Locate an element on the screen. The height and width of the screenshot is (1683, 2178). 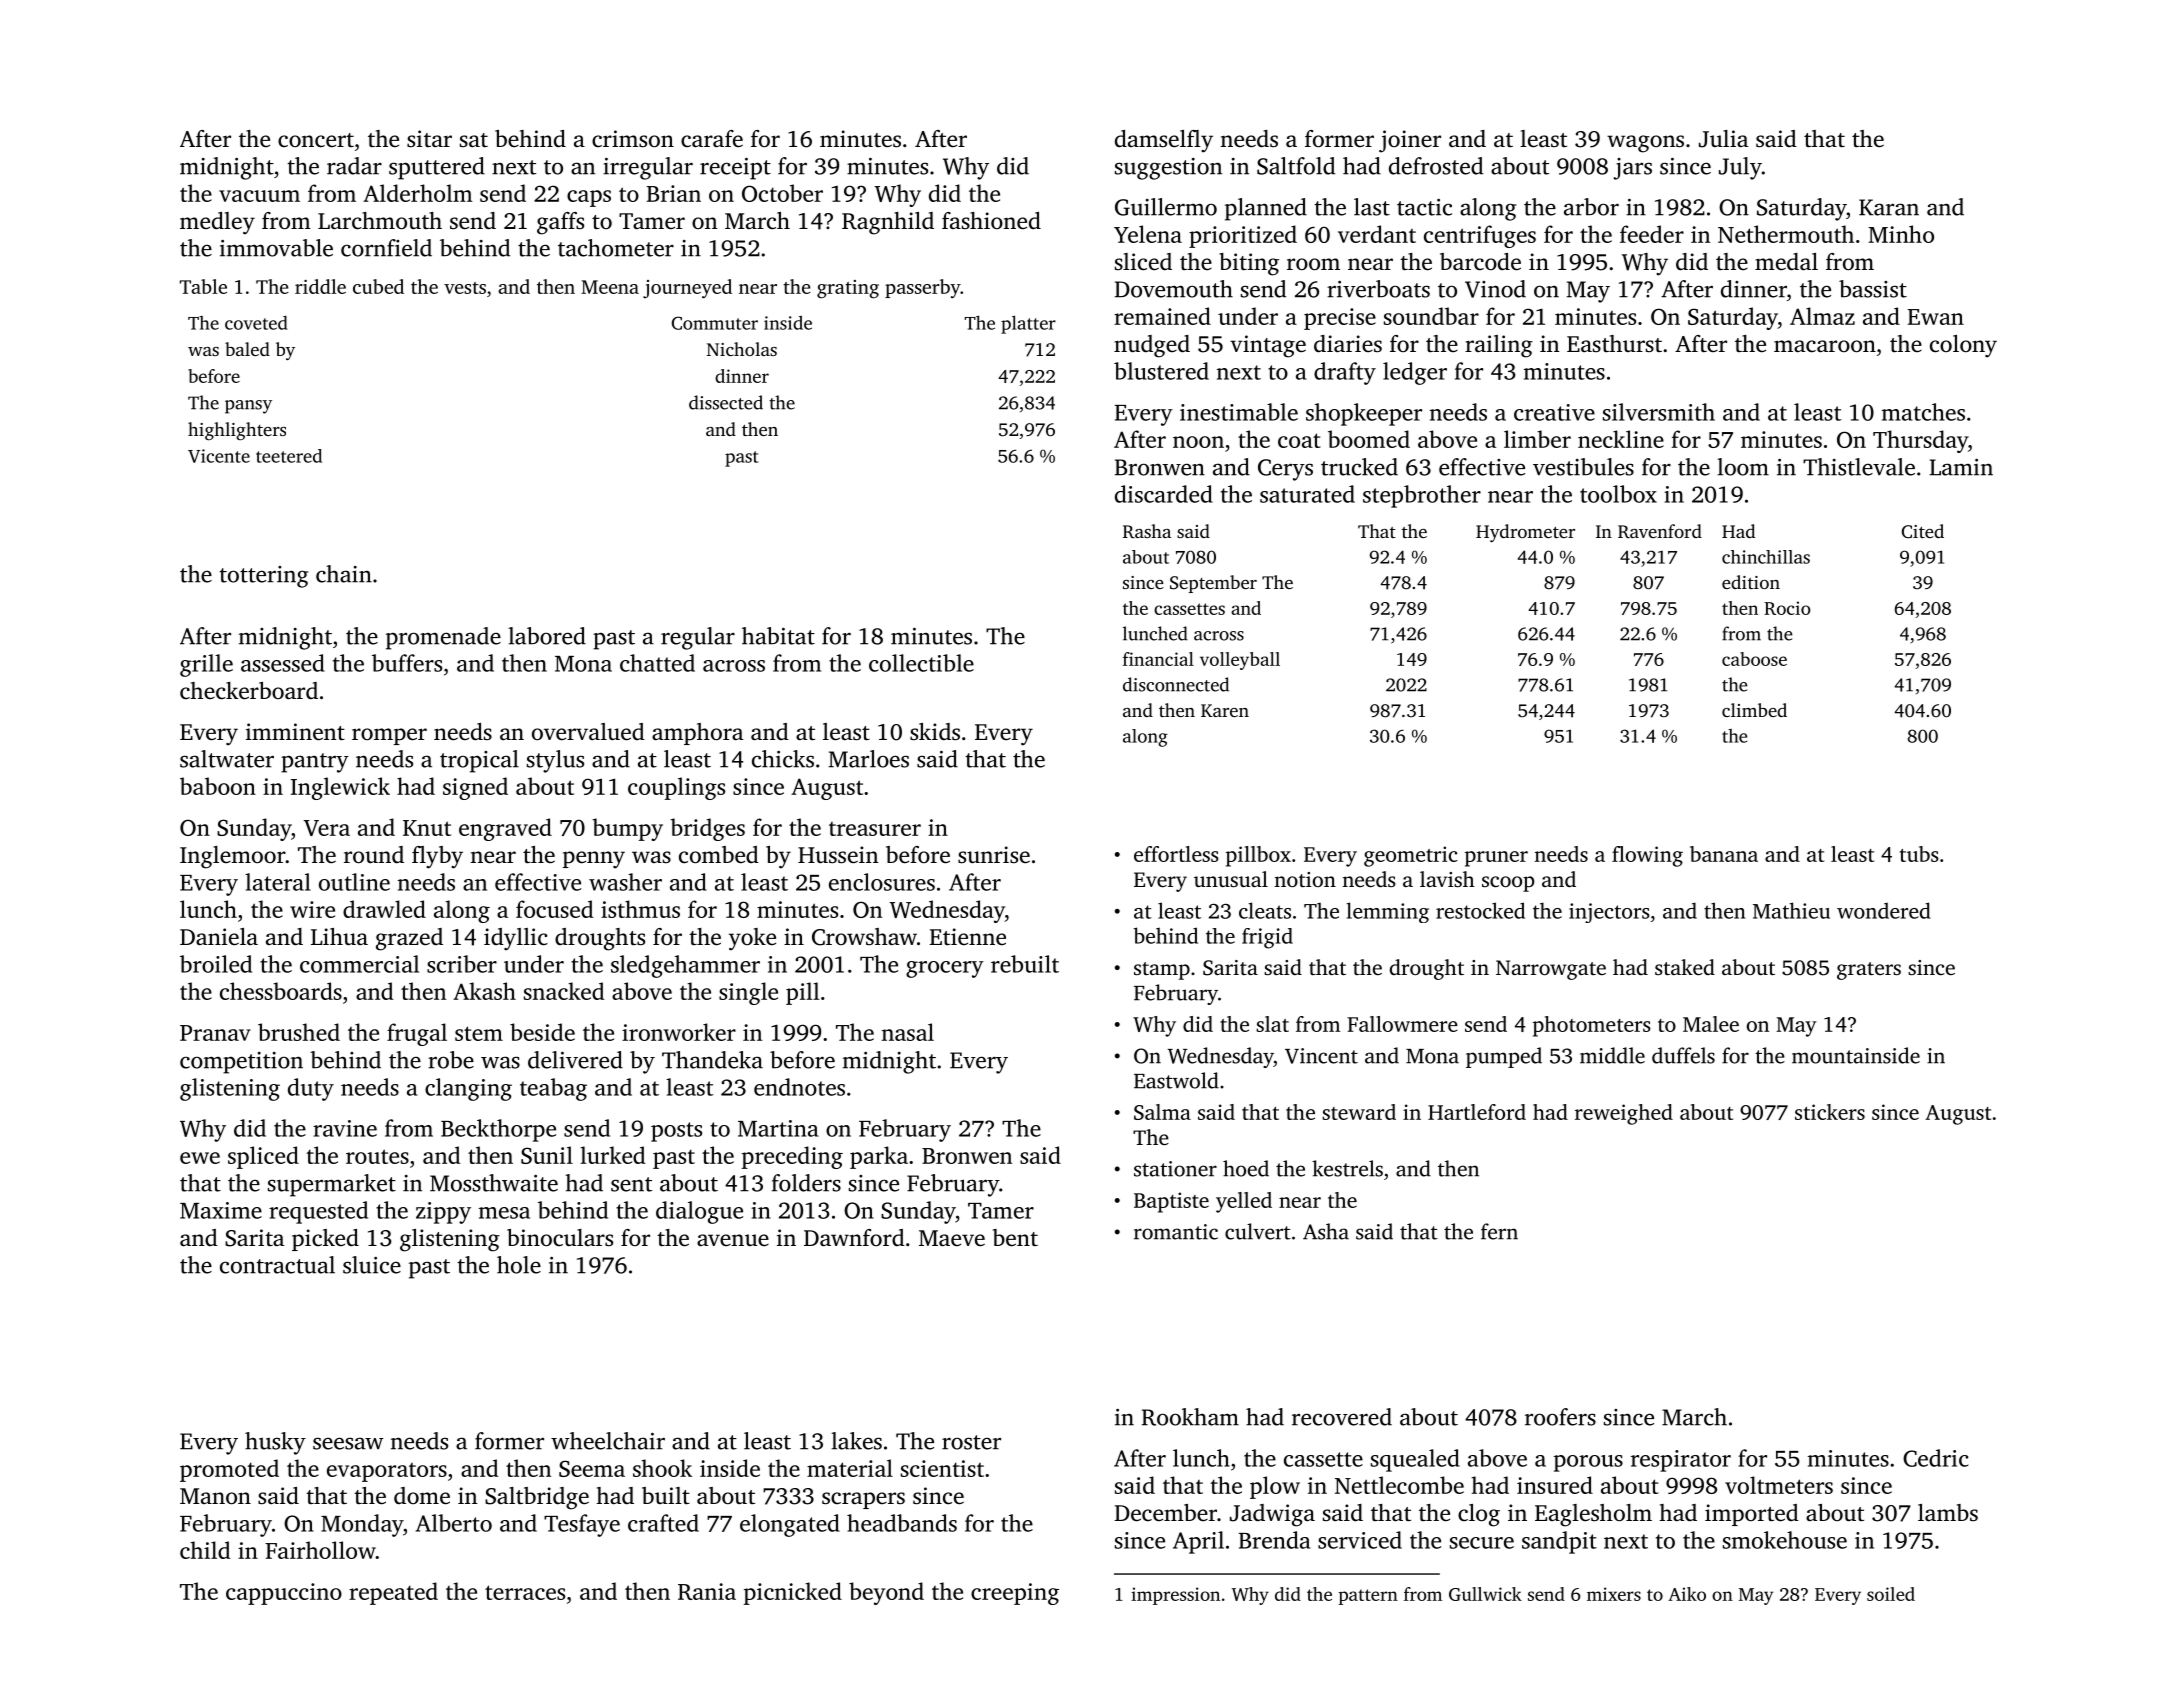
saturated is located at coordinates (1307, 494).
